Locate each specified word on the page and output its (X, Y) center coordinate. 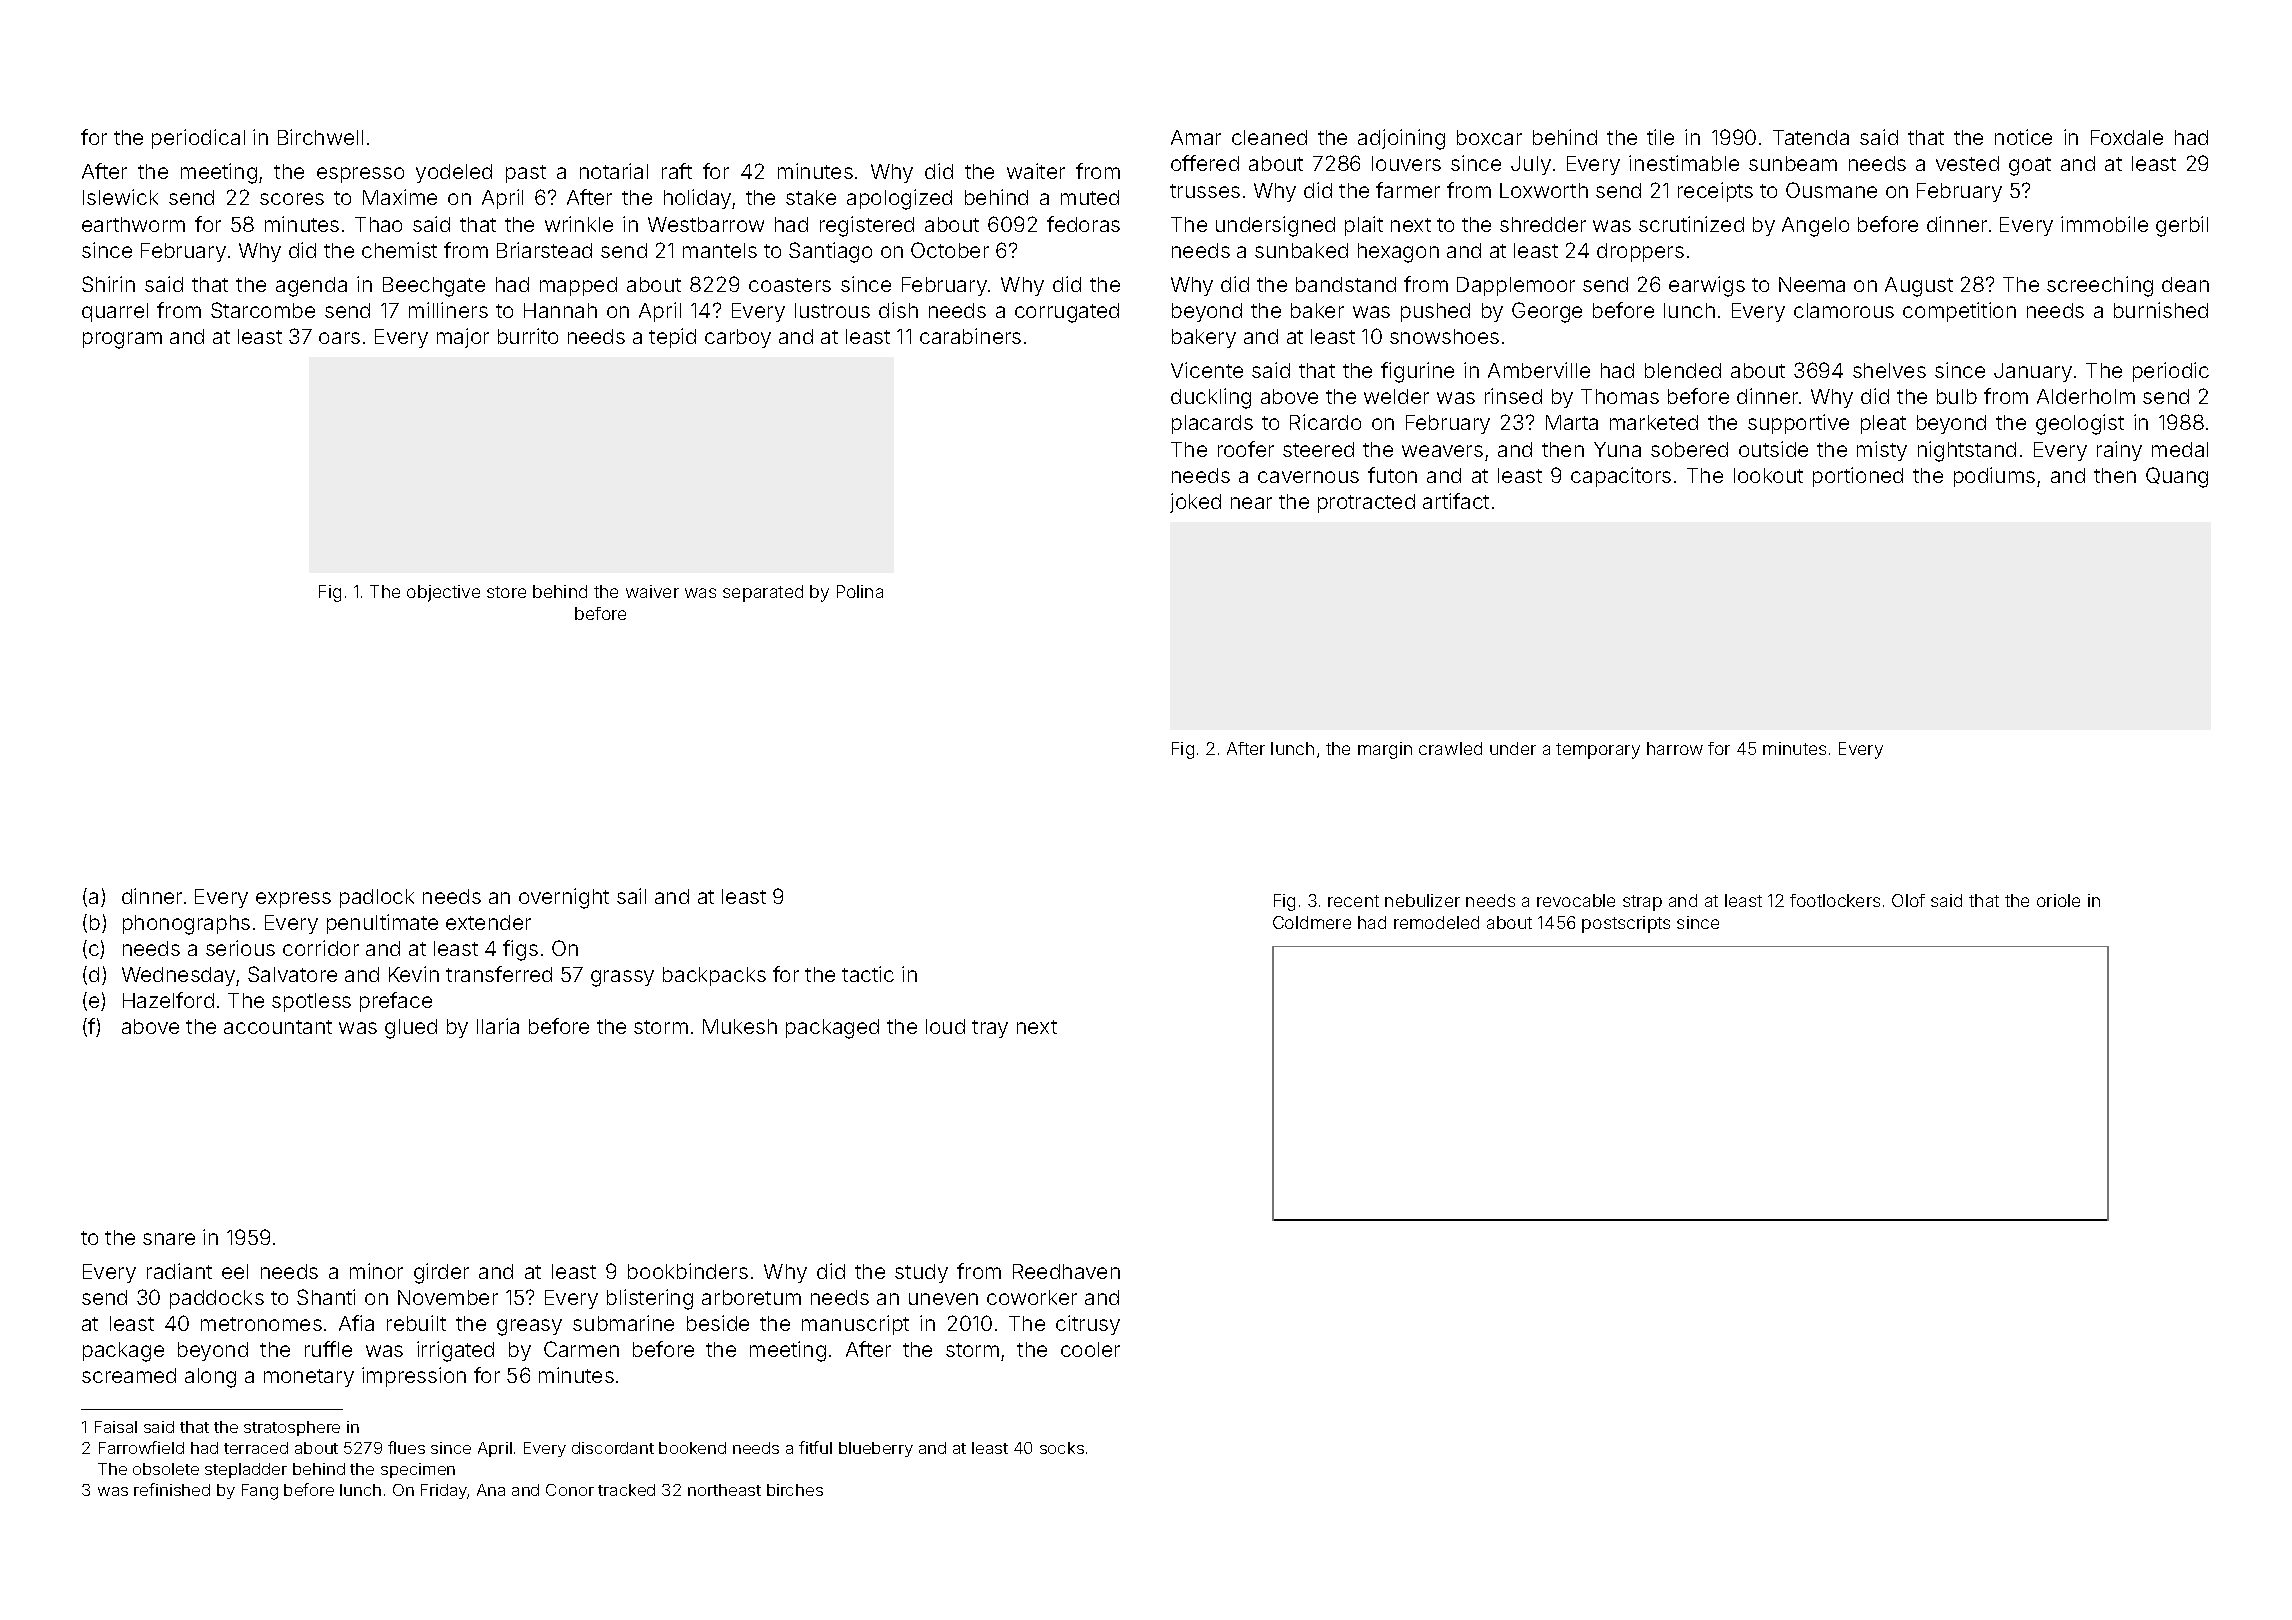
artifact (1456, 501)
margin (1385, 750)
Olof (1908, 900)
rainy (2119, 451)
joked (1195, 503)
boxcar (1489, 137)
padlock (377, 898)
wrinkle (579, 224)
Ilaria (498, 1026)
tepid (672, 338)
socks (1062, 1448)
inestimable (1684, 163)
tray (990, 1029)
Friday (444, 1491)
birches (795, 1490)
